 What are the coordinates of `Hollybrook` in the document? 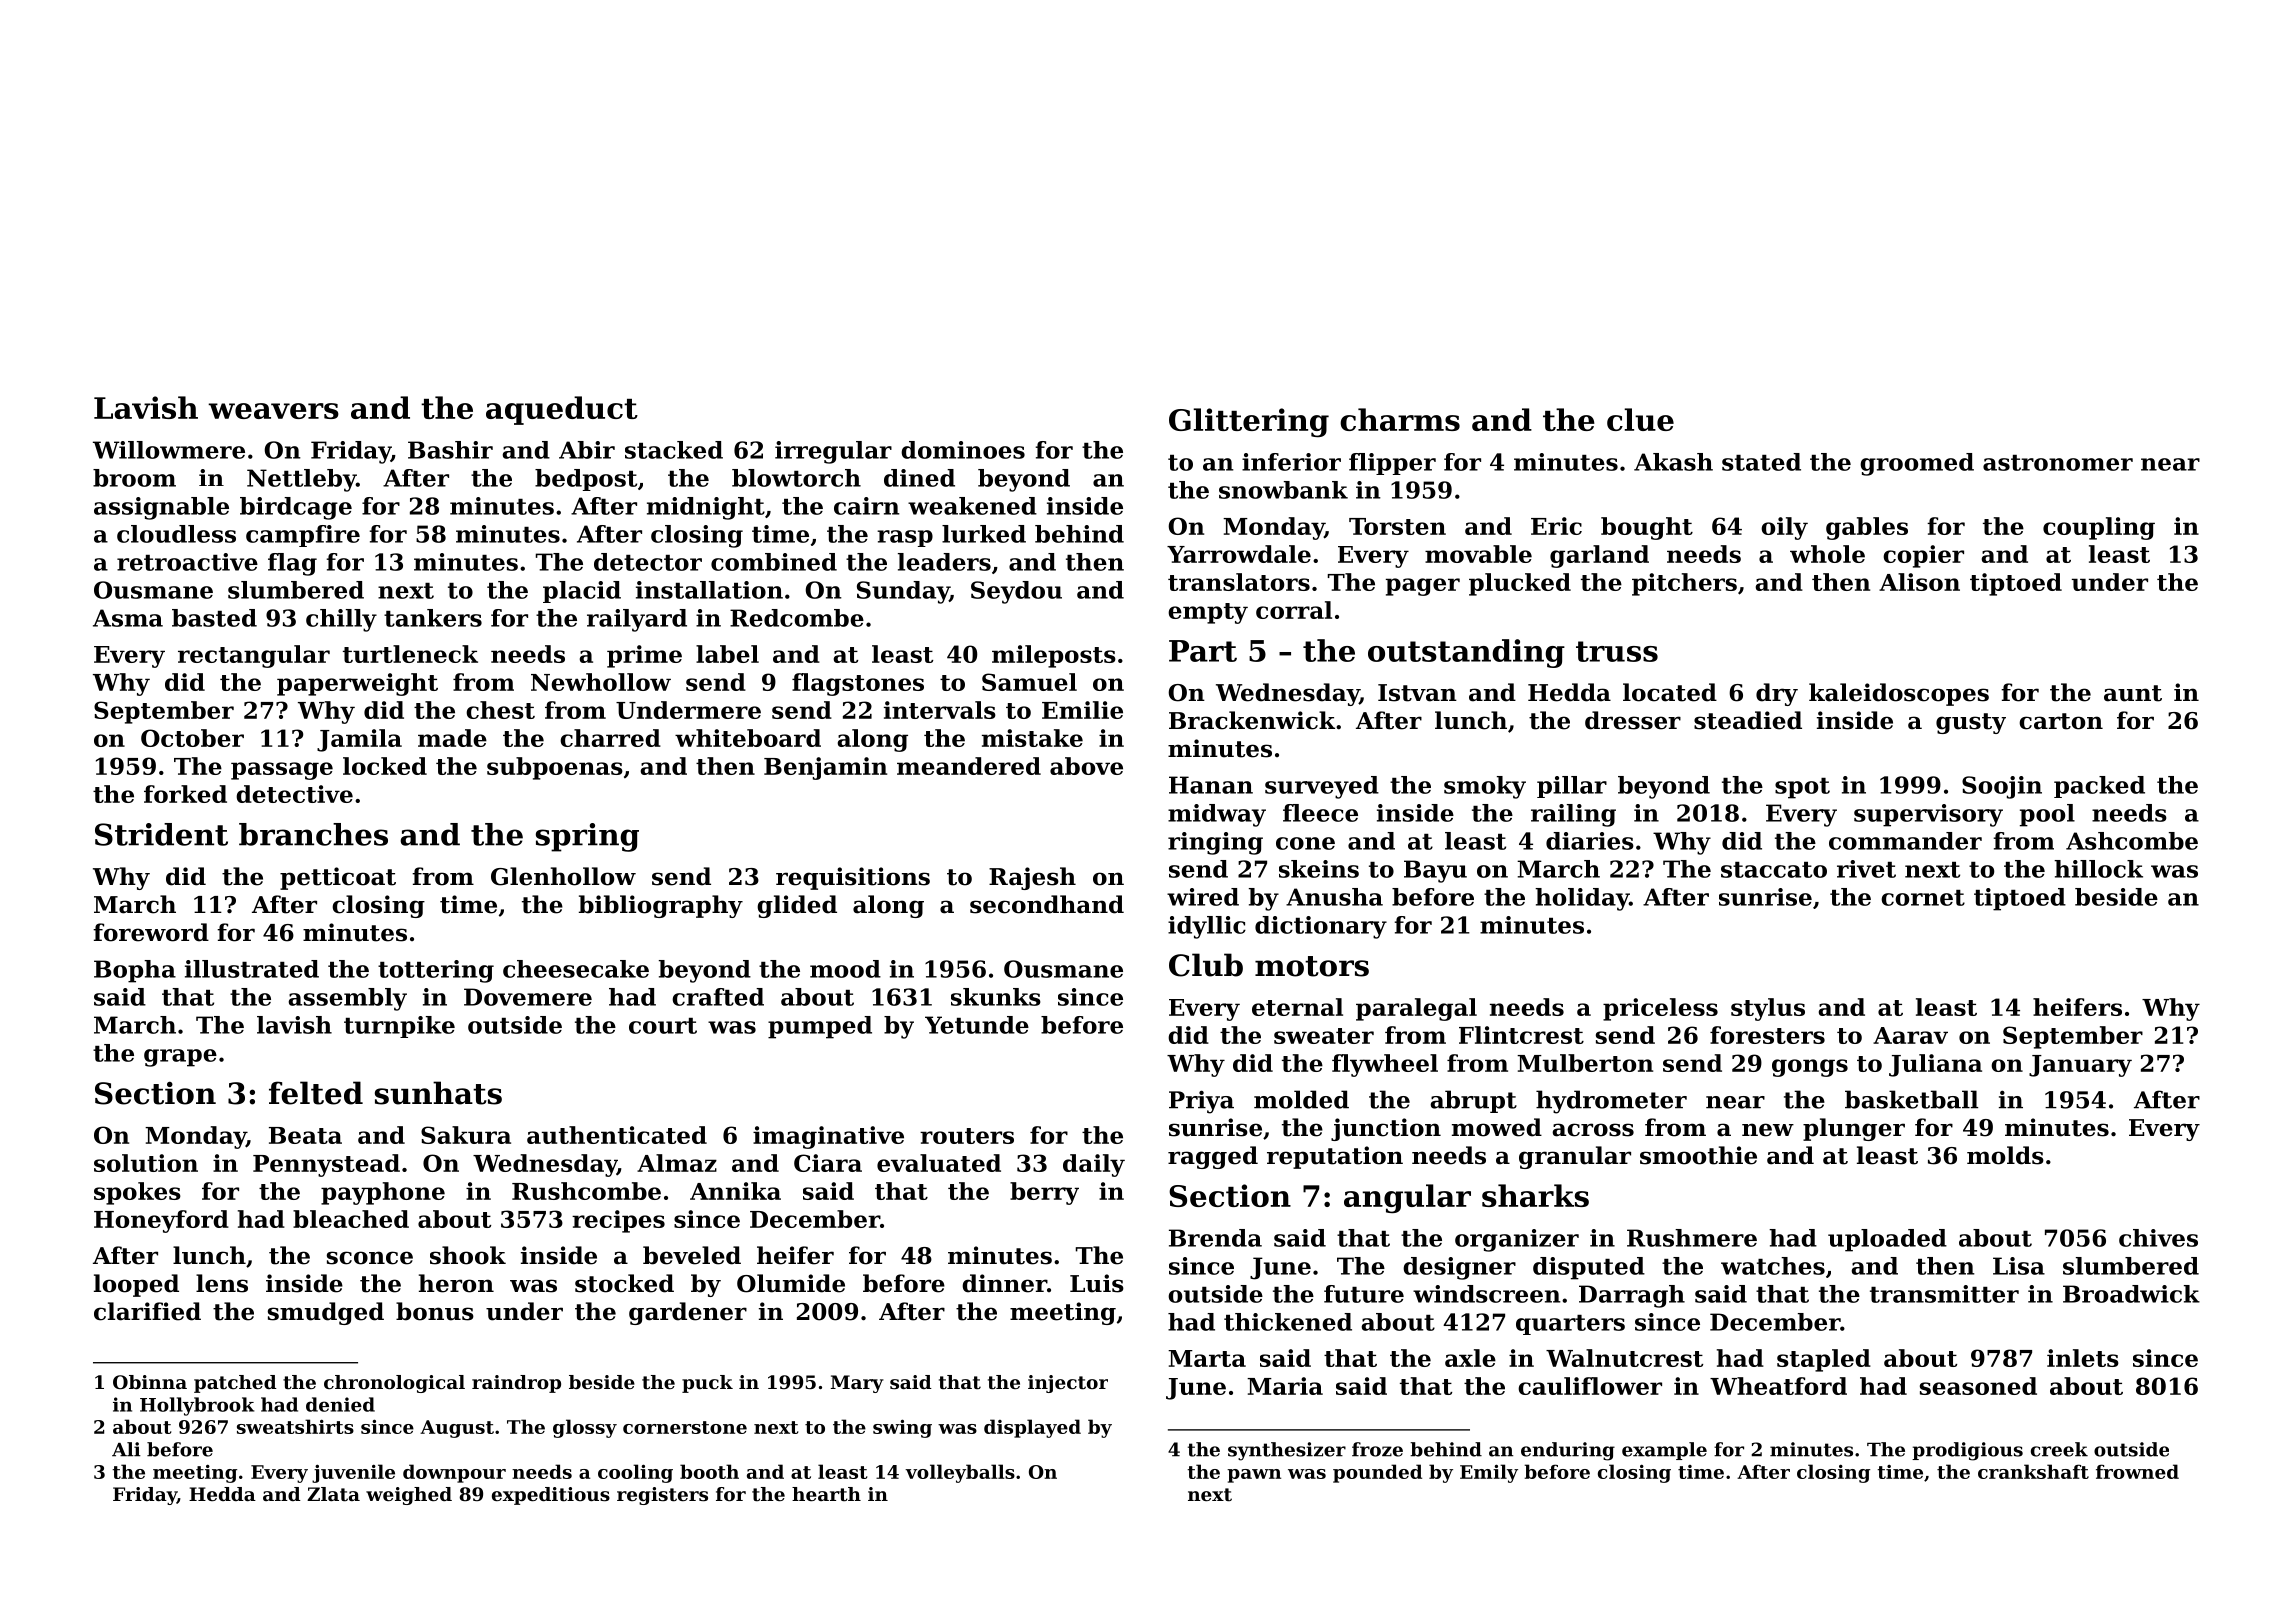 It's located at (197, 1406).
